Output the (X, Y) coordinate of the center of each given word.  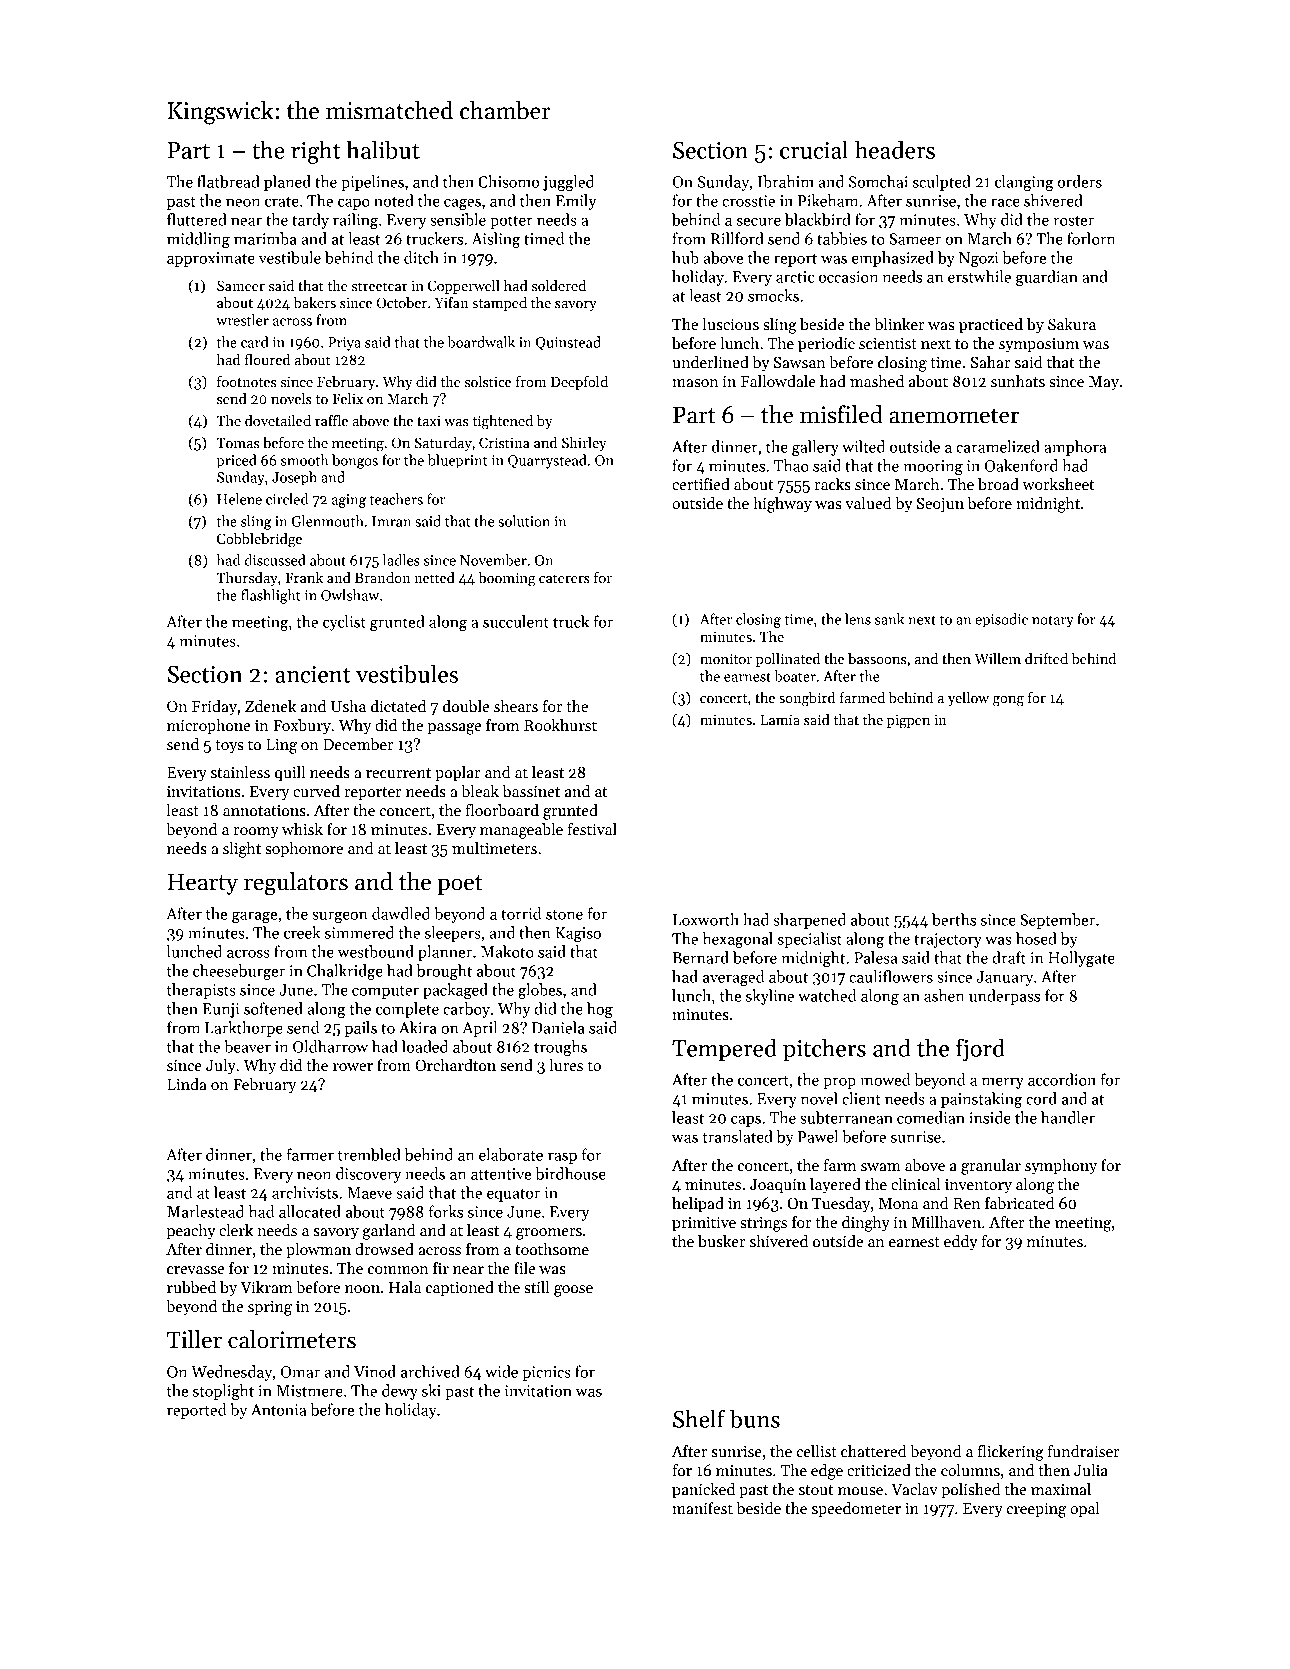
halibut (383, 149)
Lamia (780, 719)
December (358, 744)
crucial (814, 149)
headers (895, 149)
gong (1008, 701)
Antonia (279, 1410)
